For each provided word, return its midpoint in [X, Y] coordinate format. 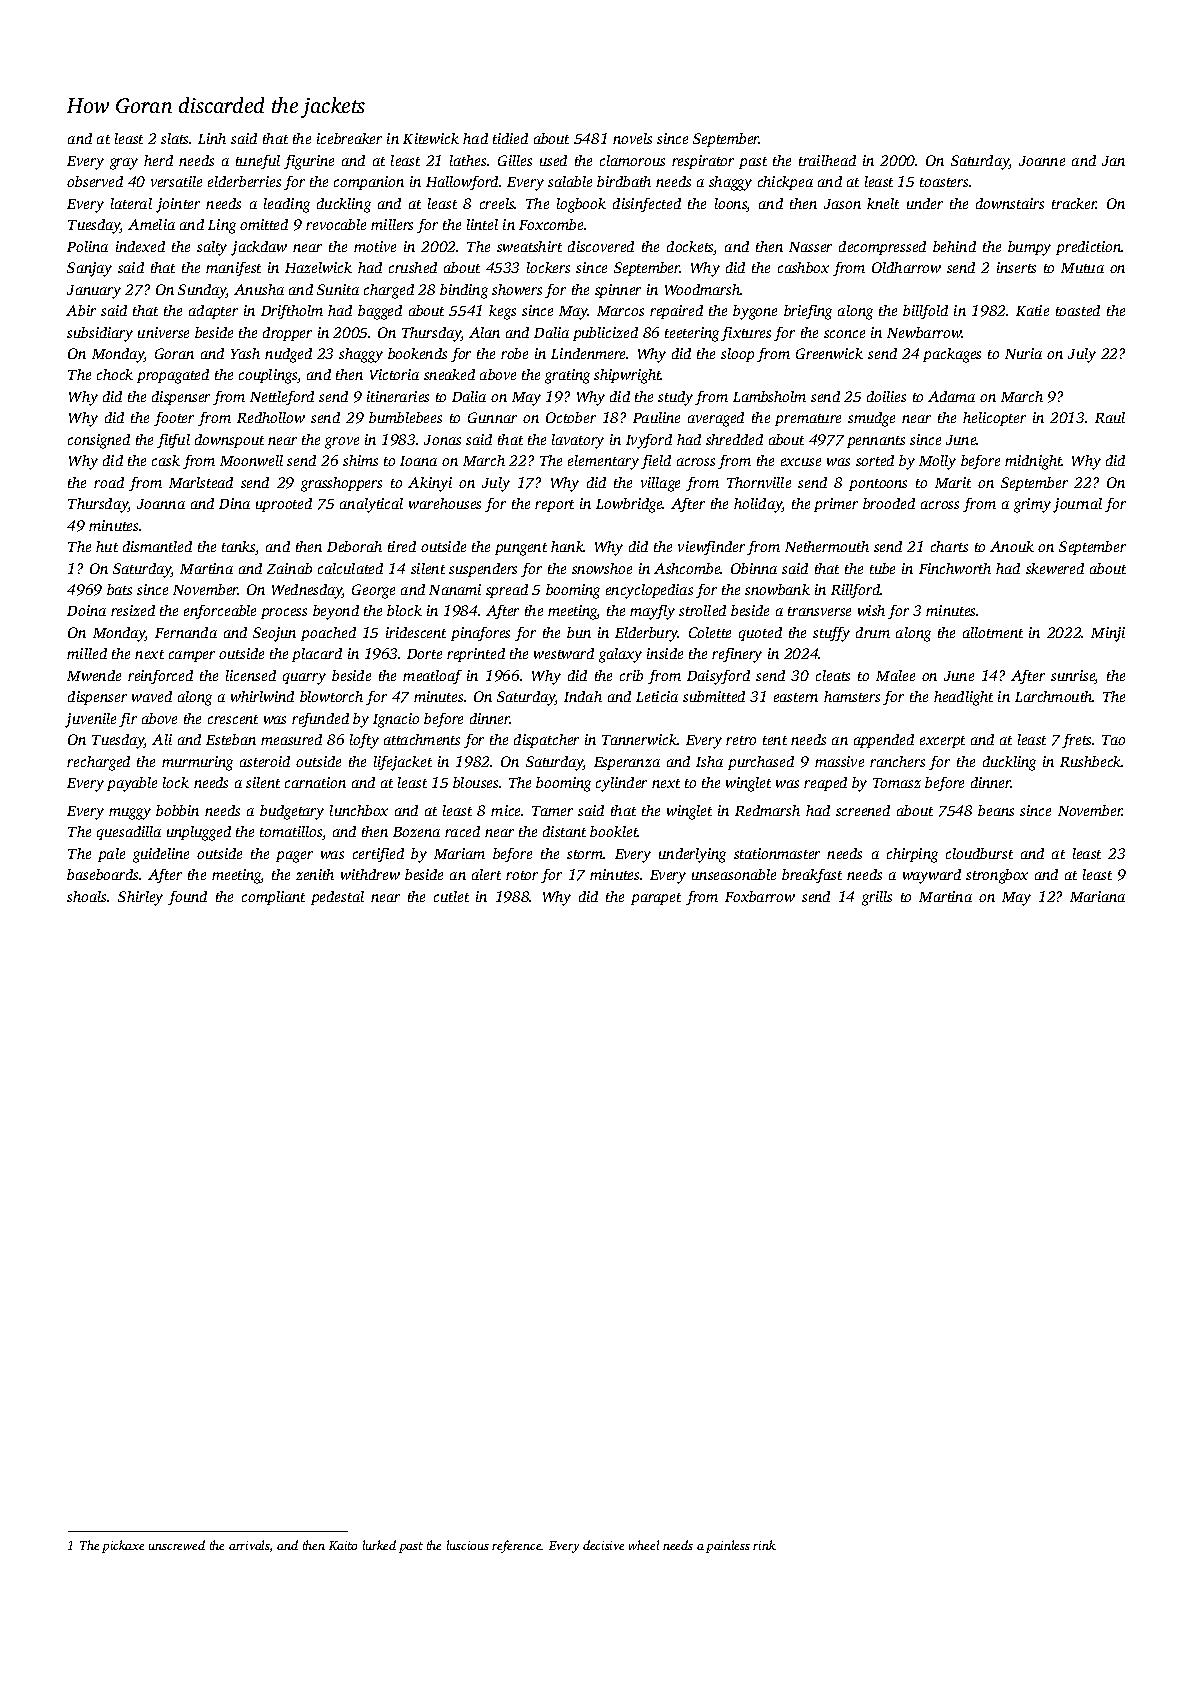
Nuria [1023, 353]
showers [517, 289]
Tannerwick [639, 739]
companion [369, 183]
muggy [130, 814]
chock [115, 374]
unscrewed [177, 1545]
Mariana [1097, 896]
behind [954, 246]
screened [863, 810]
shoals [87, 896]
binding [464, 291]
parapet [656, 899]
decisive [603, 1545]
